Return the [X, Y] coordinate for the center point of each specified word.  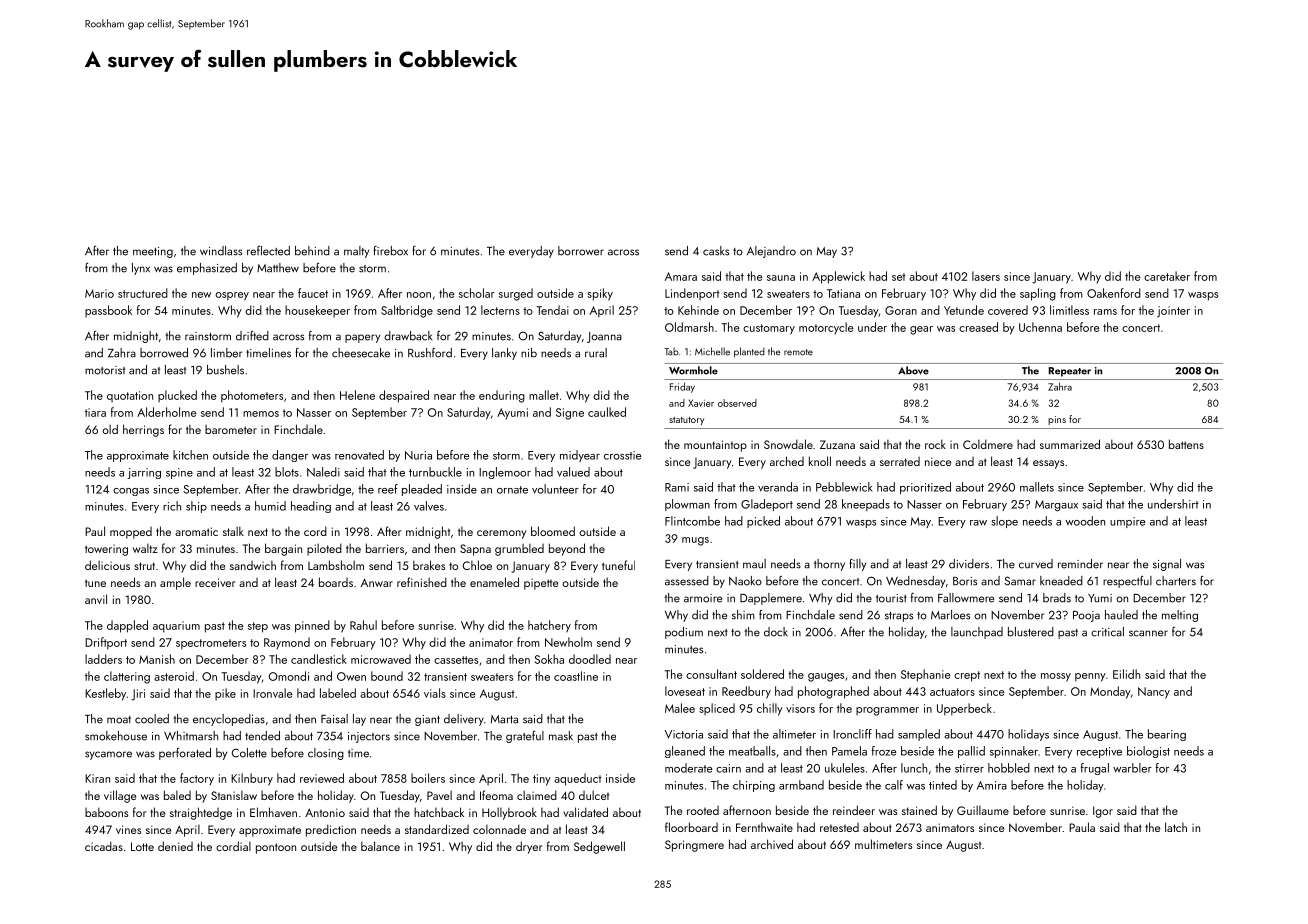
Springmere [694, 846]
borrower [581, 251]
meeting [153, 252]
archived [772, 844]
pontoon [276, 848]
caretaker [1167, 276]
